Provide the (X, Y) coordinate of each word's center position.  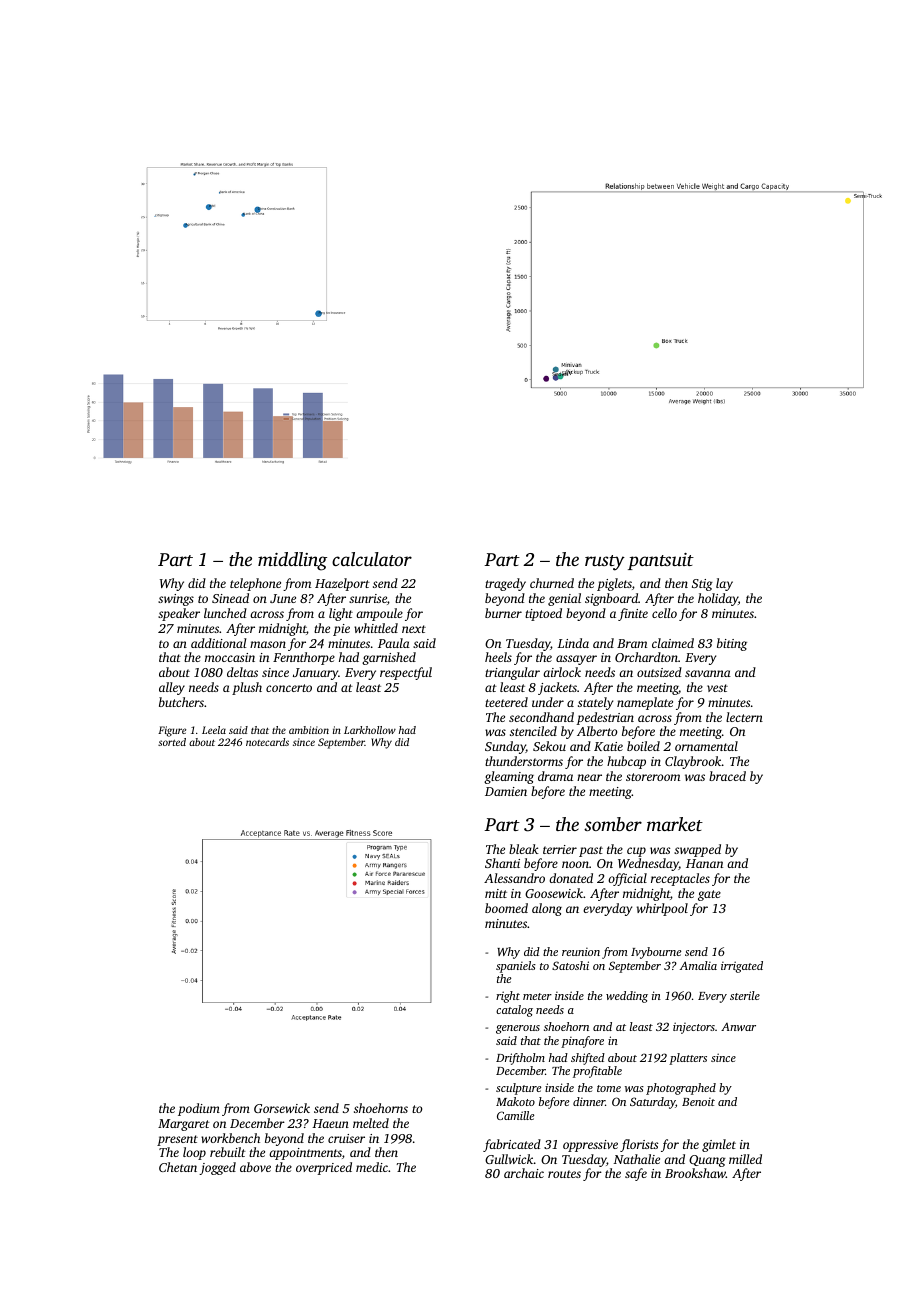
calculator (372, 559)
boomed (506, 908)
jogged (217, 1168)
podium (199, 1109)
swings (176, 600)
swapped (697, 850)
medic (372, 1167)
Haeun (330, 1123)
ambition (309, 730)
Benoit (698, 1101)
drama (555, 776)
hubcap (626, 762)
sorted (172, 742)
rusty (605, 563)
